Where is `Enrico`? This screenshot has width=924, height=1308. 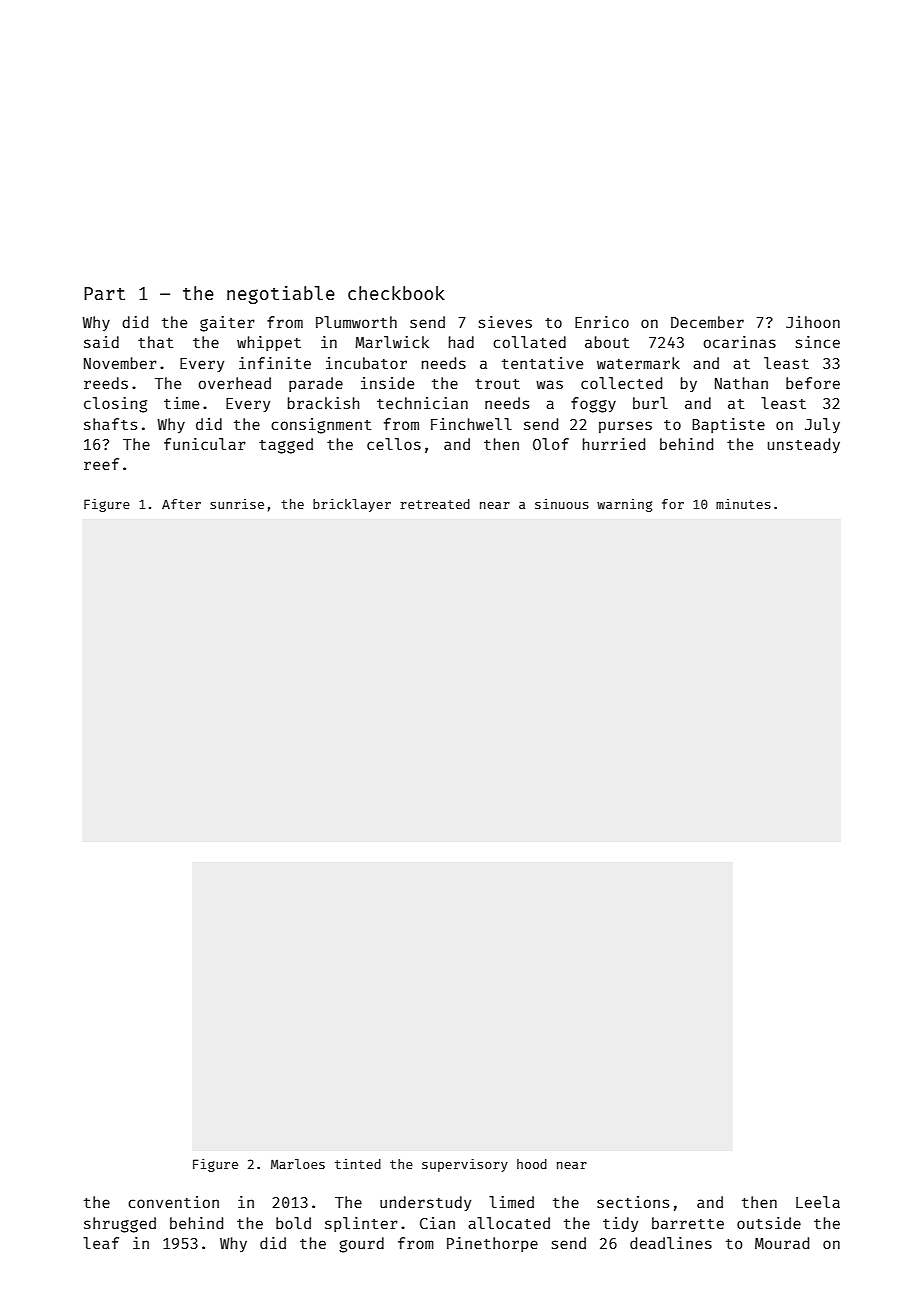
Enrico is located at coordinates (602, 322).
